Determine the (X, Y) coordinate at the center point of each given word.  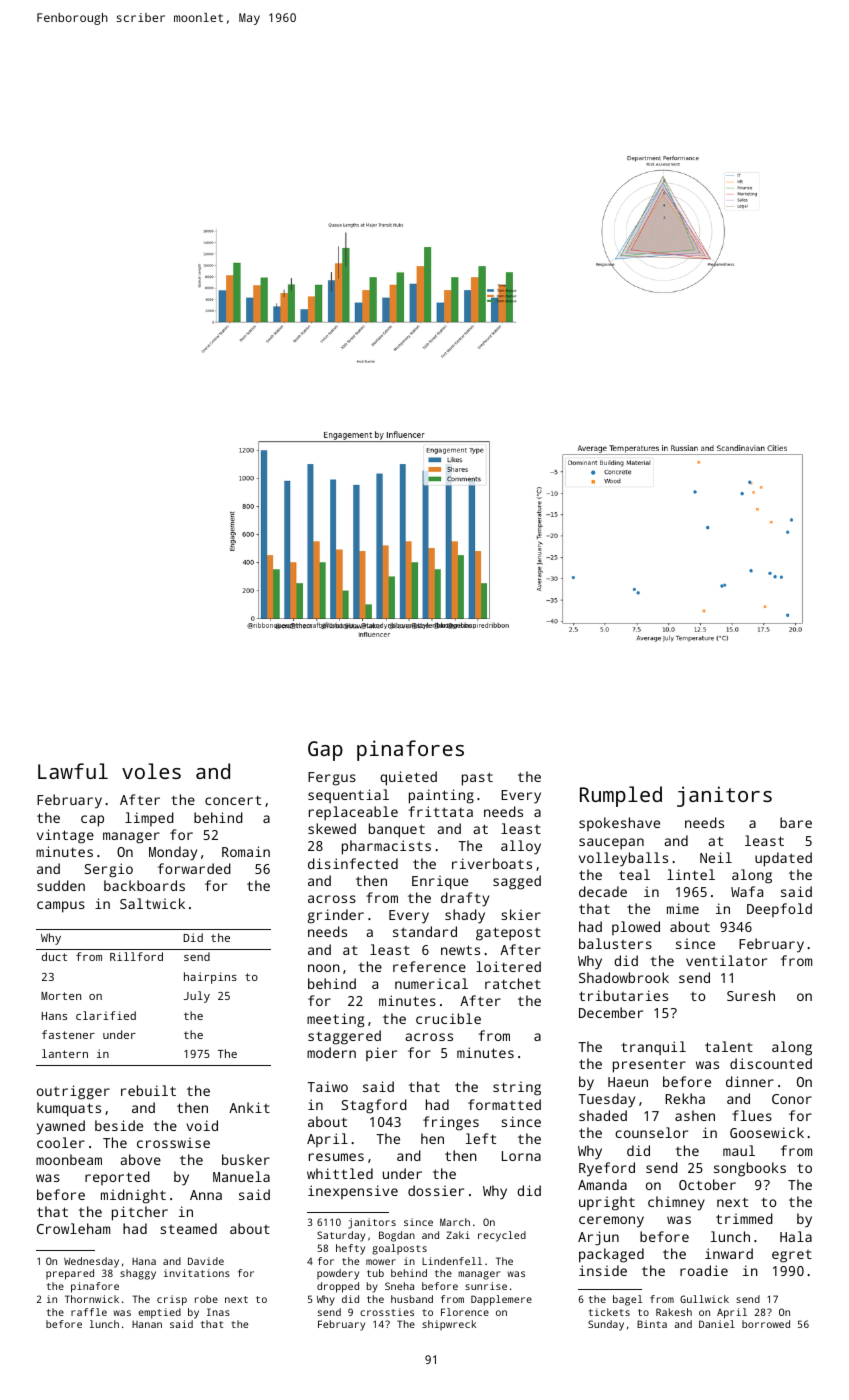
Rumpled (621, 796)
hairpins (210, 978)
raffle (89, 1312)
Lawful (73, 771)
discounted (771, 1063)
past (477, 779)
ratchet (513, 983)
